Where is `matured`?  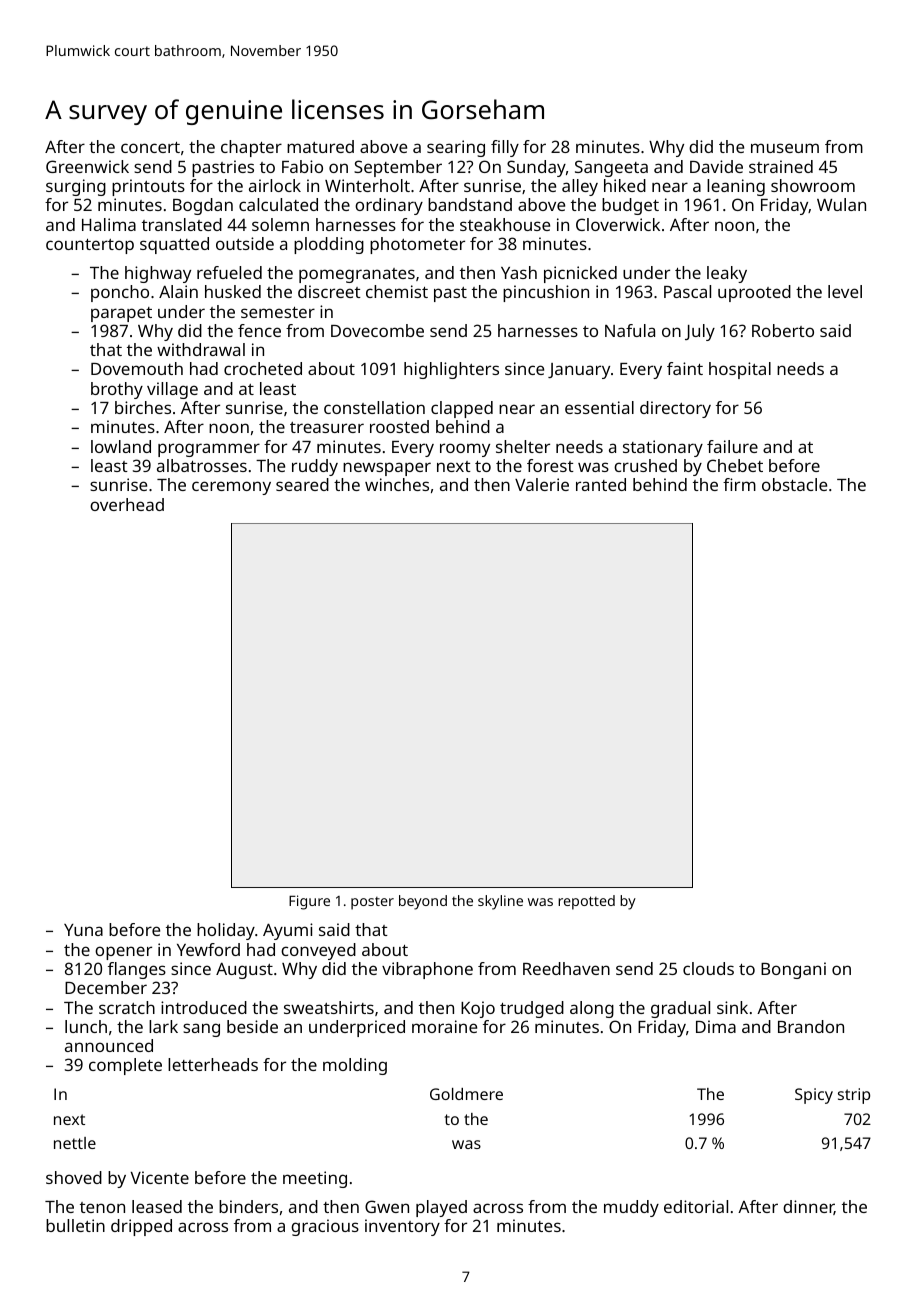
matured is located at coordinates (320, 146).
